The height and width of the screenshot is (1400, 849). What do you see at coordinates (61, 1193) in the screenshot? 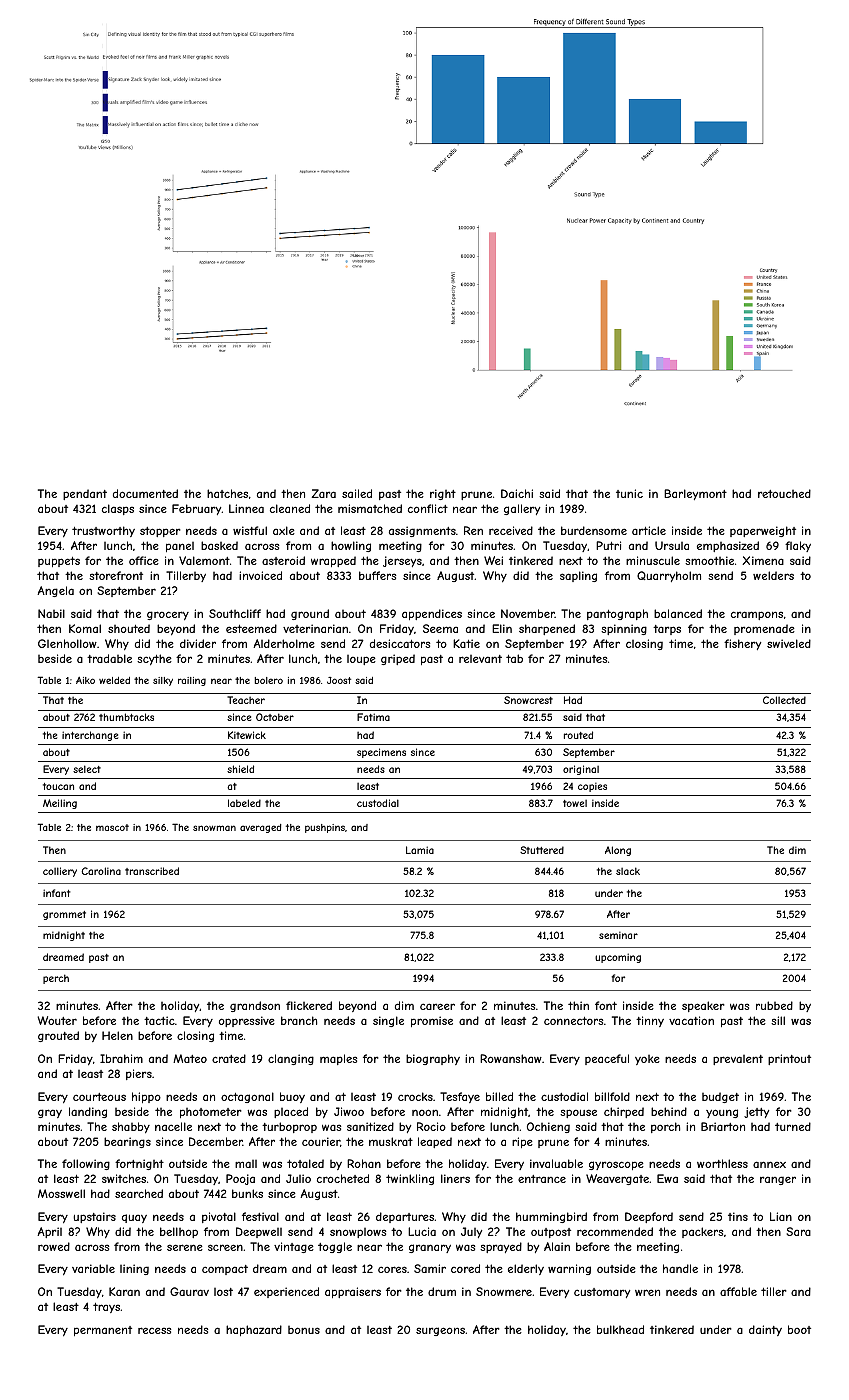
I see `Mosswell` at bounding box center [61, 1193].
